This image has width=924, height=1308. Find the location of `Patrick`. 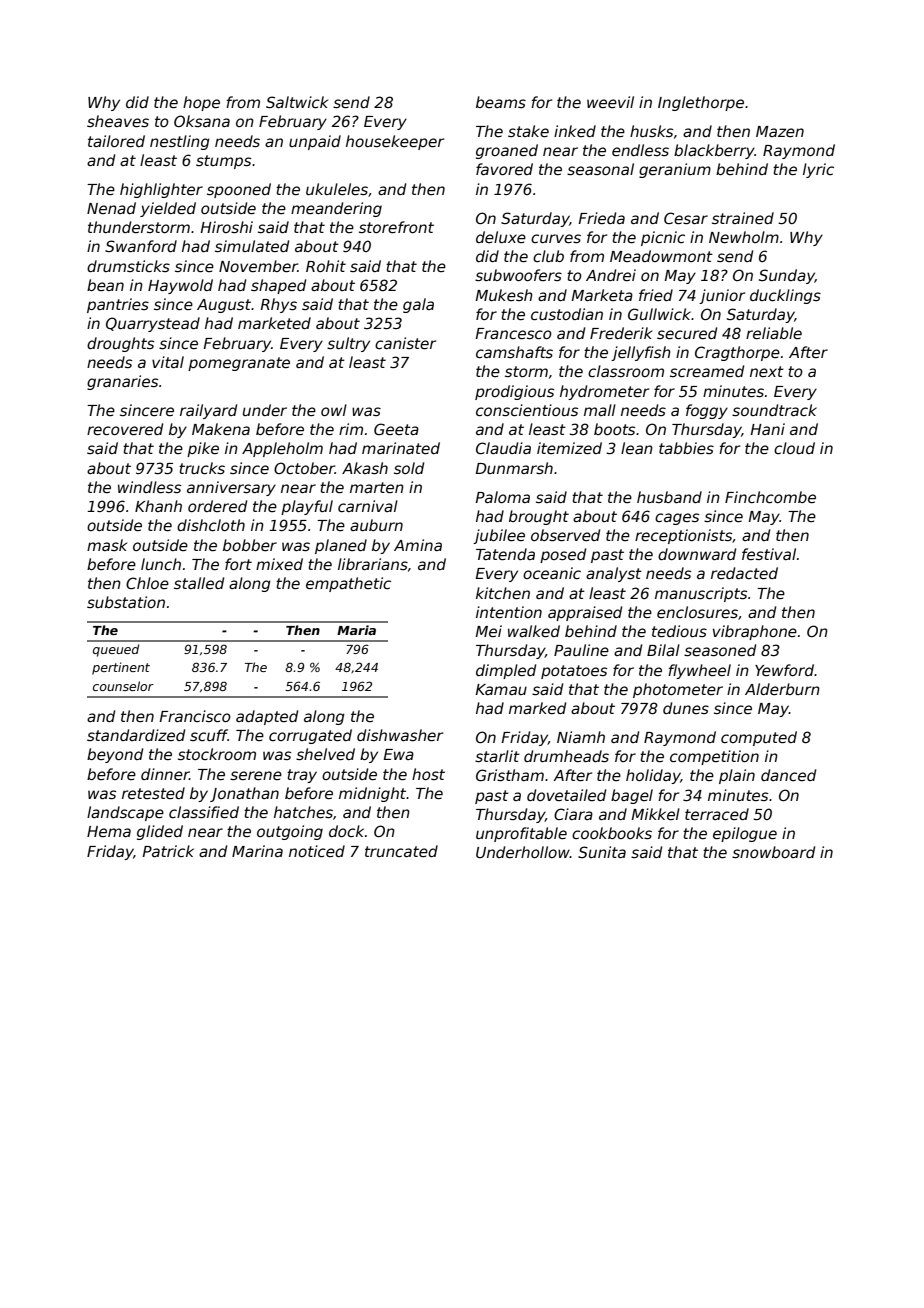

Patrick is located at coordinates (168, 851).
